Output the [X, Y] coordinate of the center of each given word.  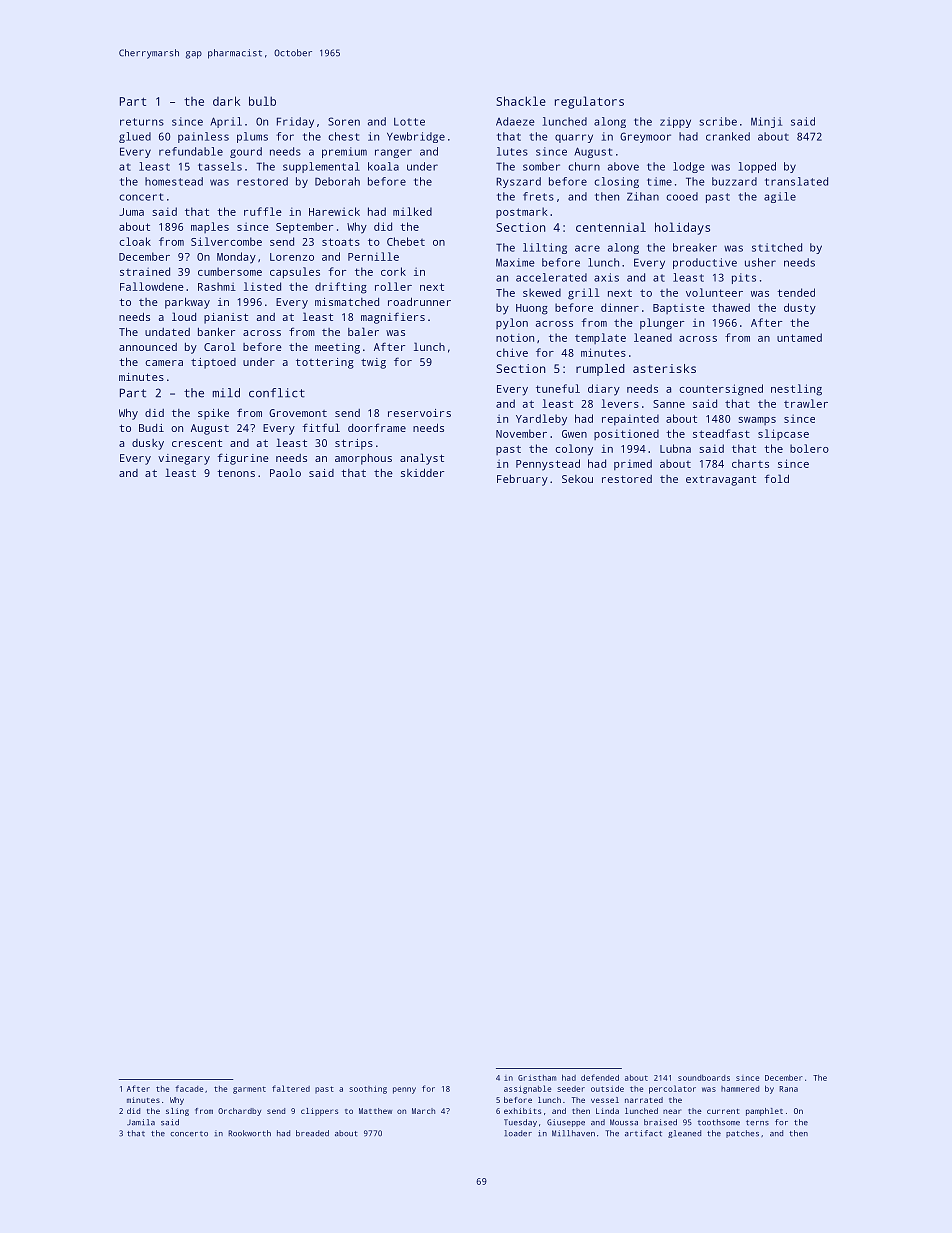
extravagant [721, 481]
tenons [236, 473]
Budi [151, 428]
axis [606, 277]
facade [189, 1088]
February [522, 480]
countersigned [721, 390]
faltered [291, 1088]
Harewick [334, 211]
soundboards [704, 1078]
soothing [368, 1090]
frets [538, 196]
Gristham [537, 1078]
